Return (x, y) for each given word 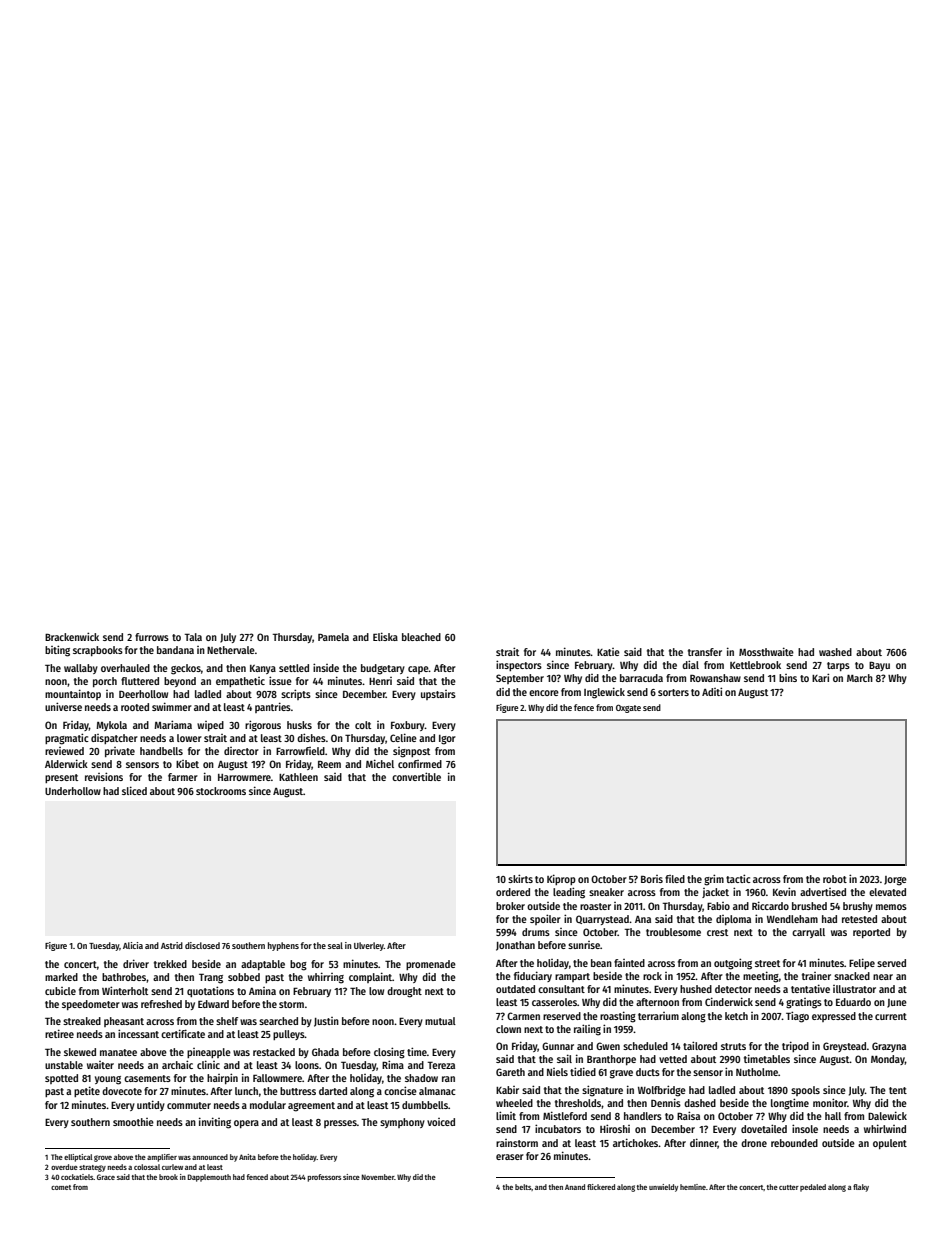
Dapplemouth (209, 1178)
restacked (274, 1052)
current (891, 1016)
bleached (421, 637)
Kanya (263, 669)
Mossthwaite (766, 651)
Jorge (895, 881)
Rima (393, 1064)
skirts (520, 878)
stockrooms (221, 791)
